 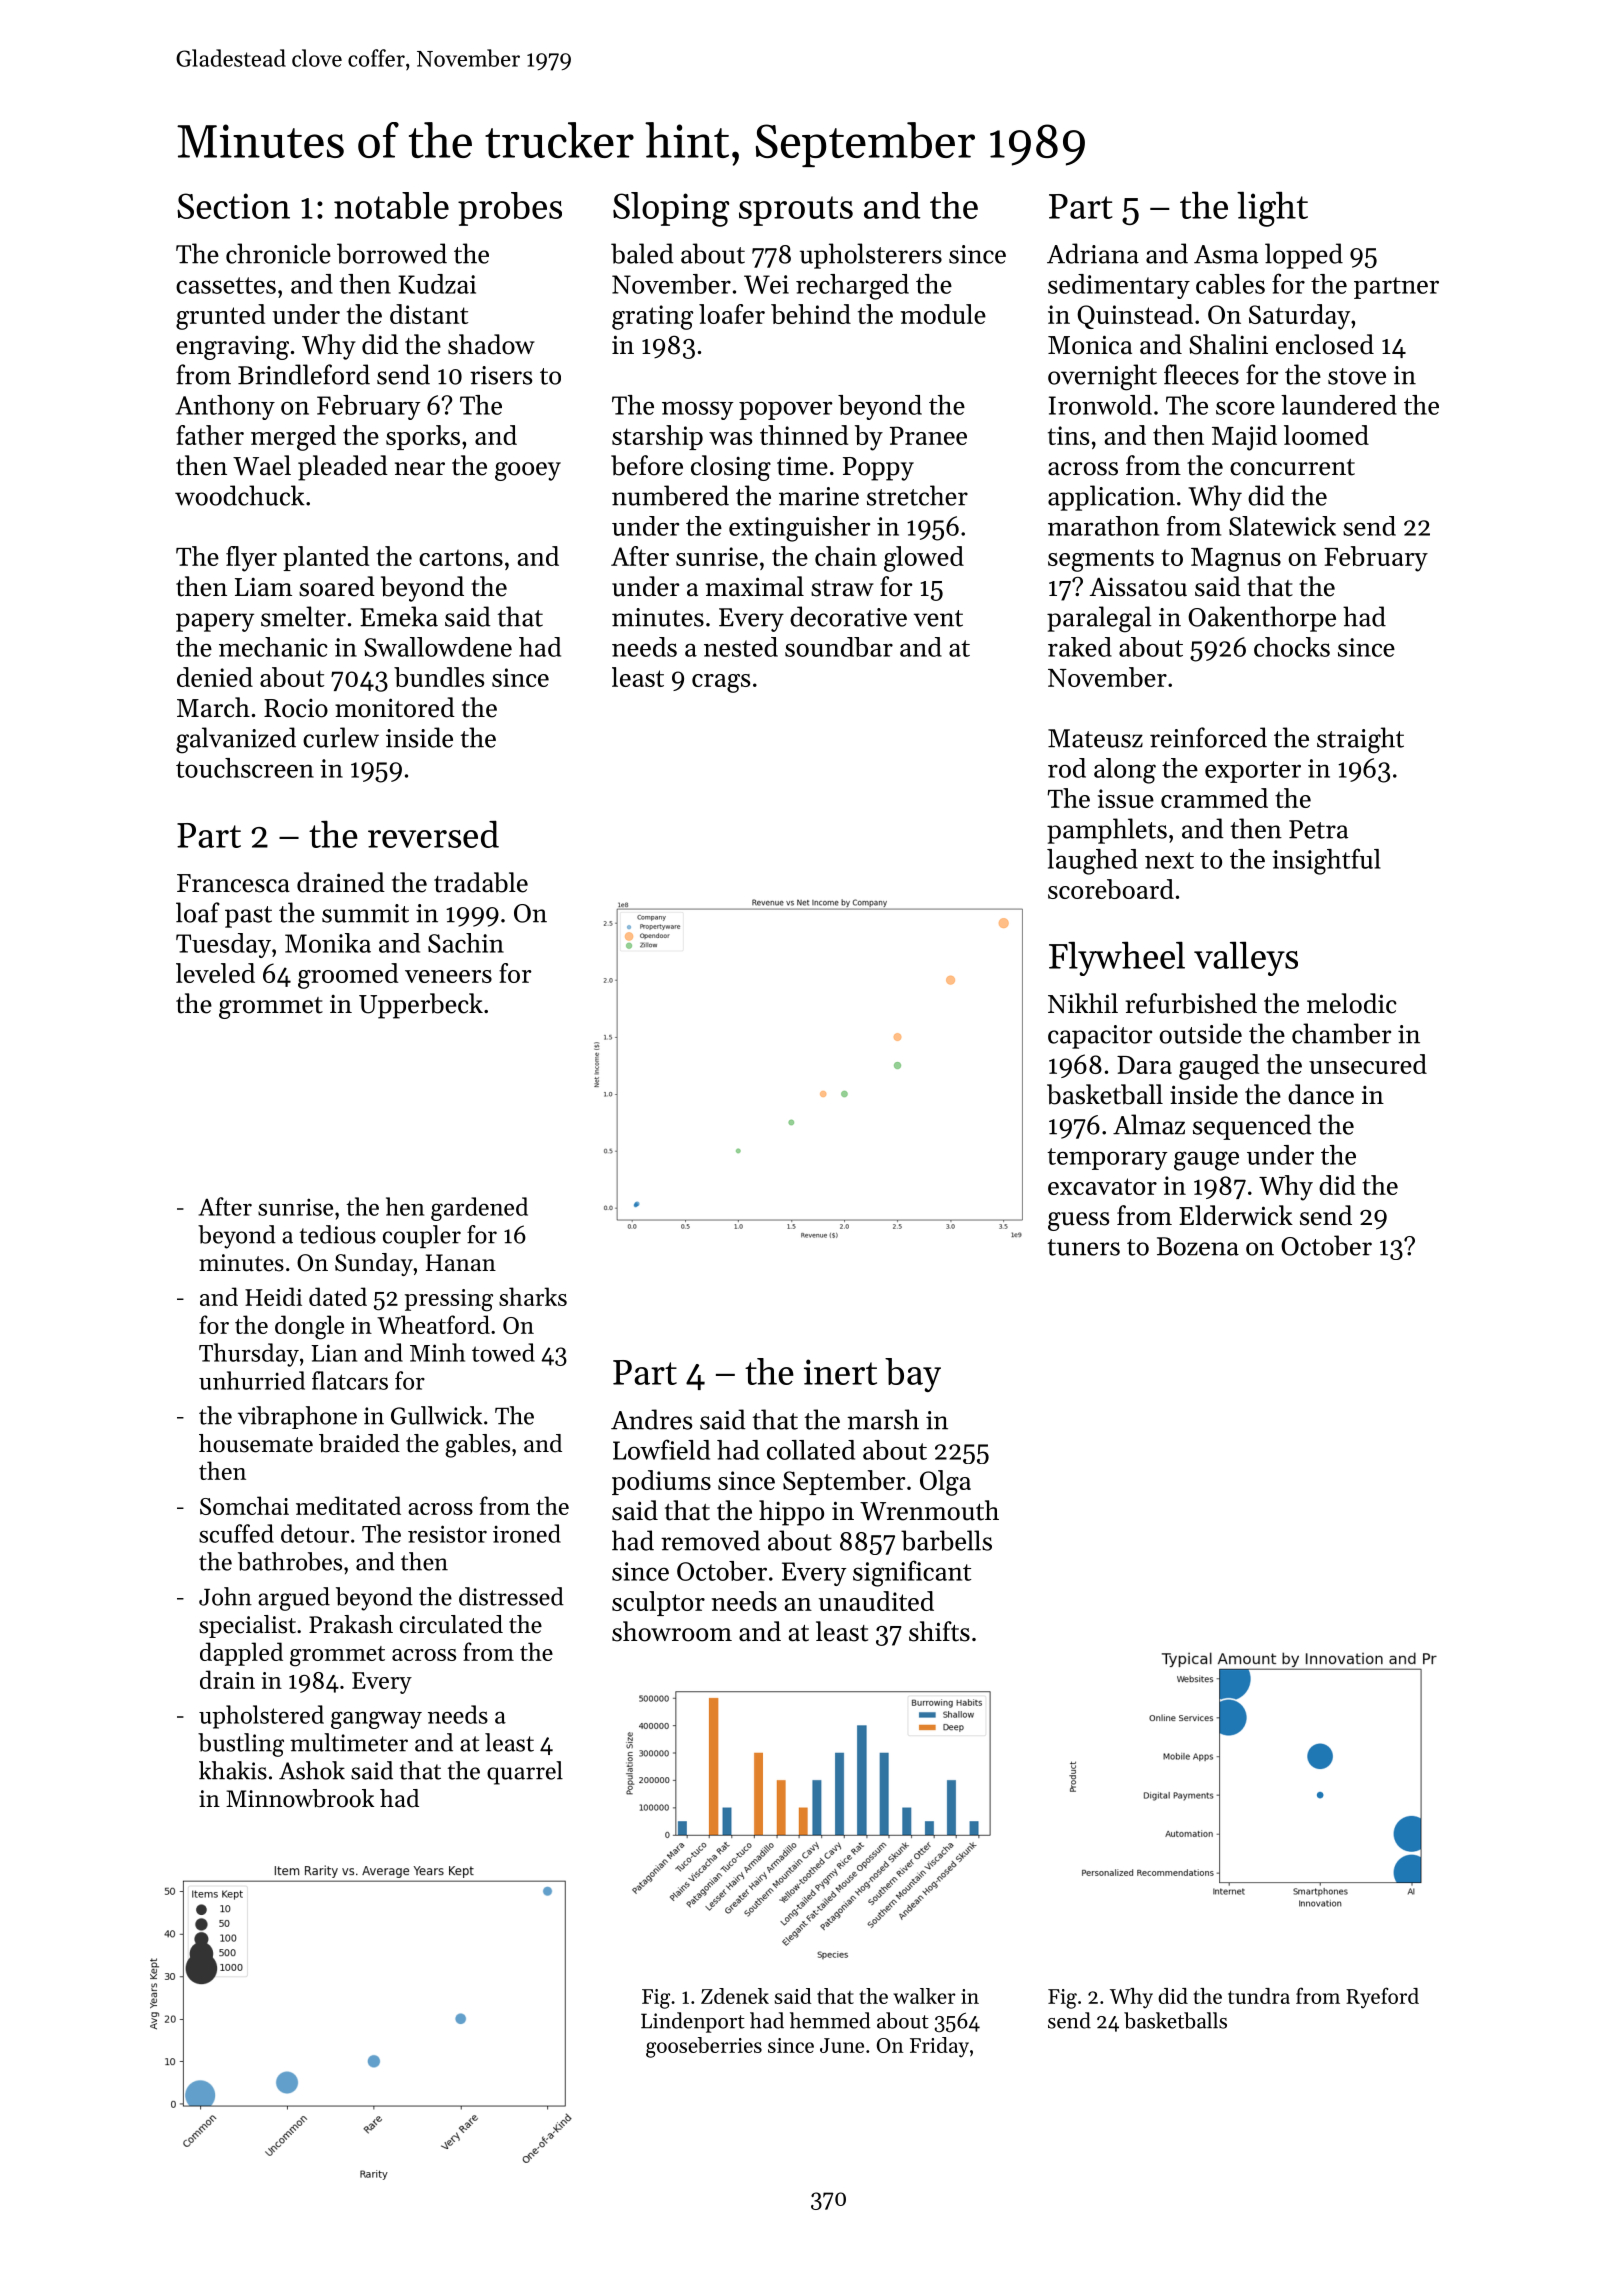 I want to click on light, so click(x=1272, y=209).
